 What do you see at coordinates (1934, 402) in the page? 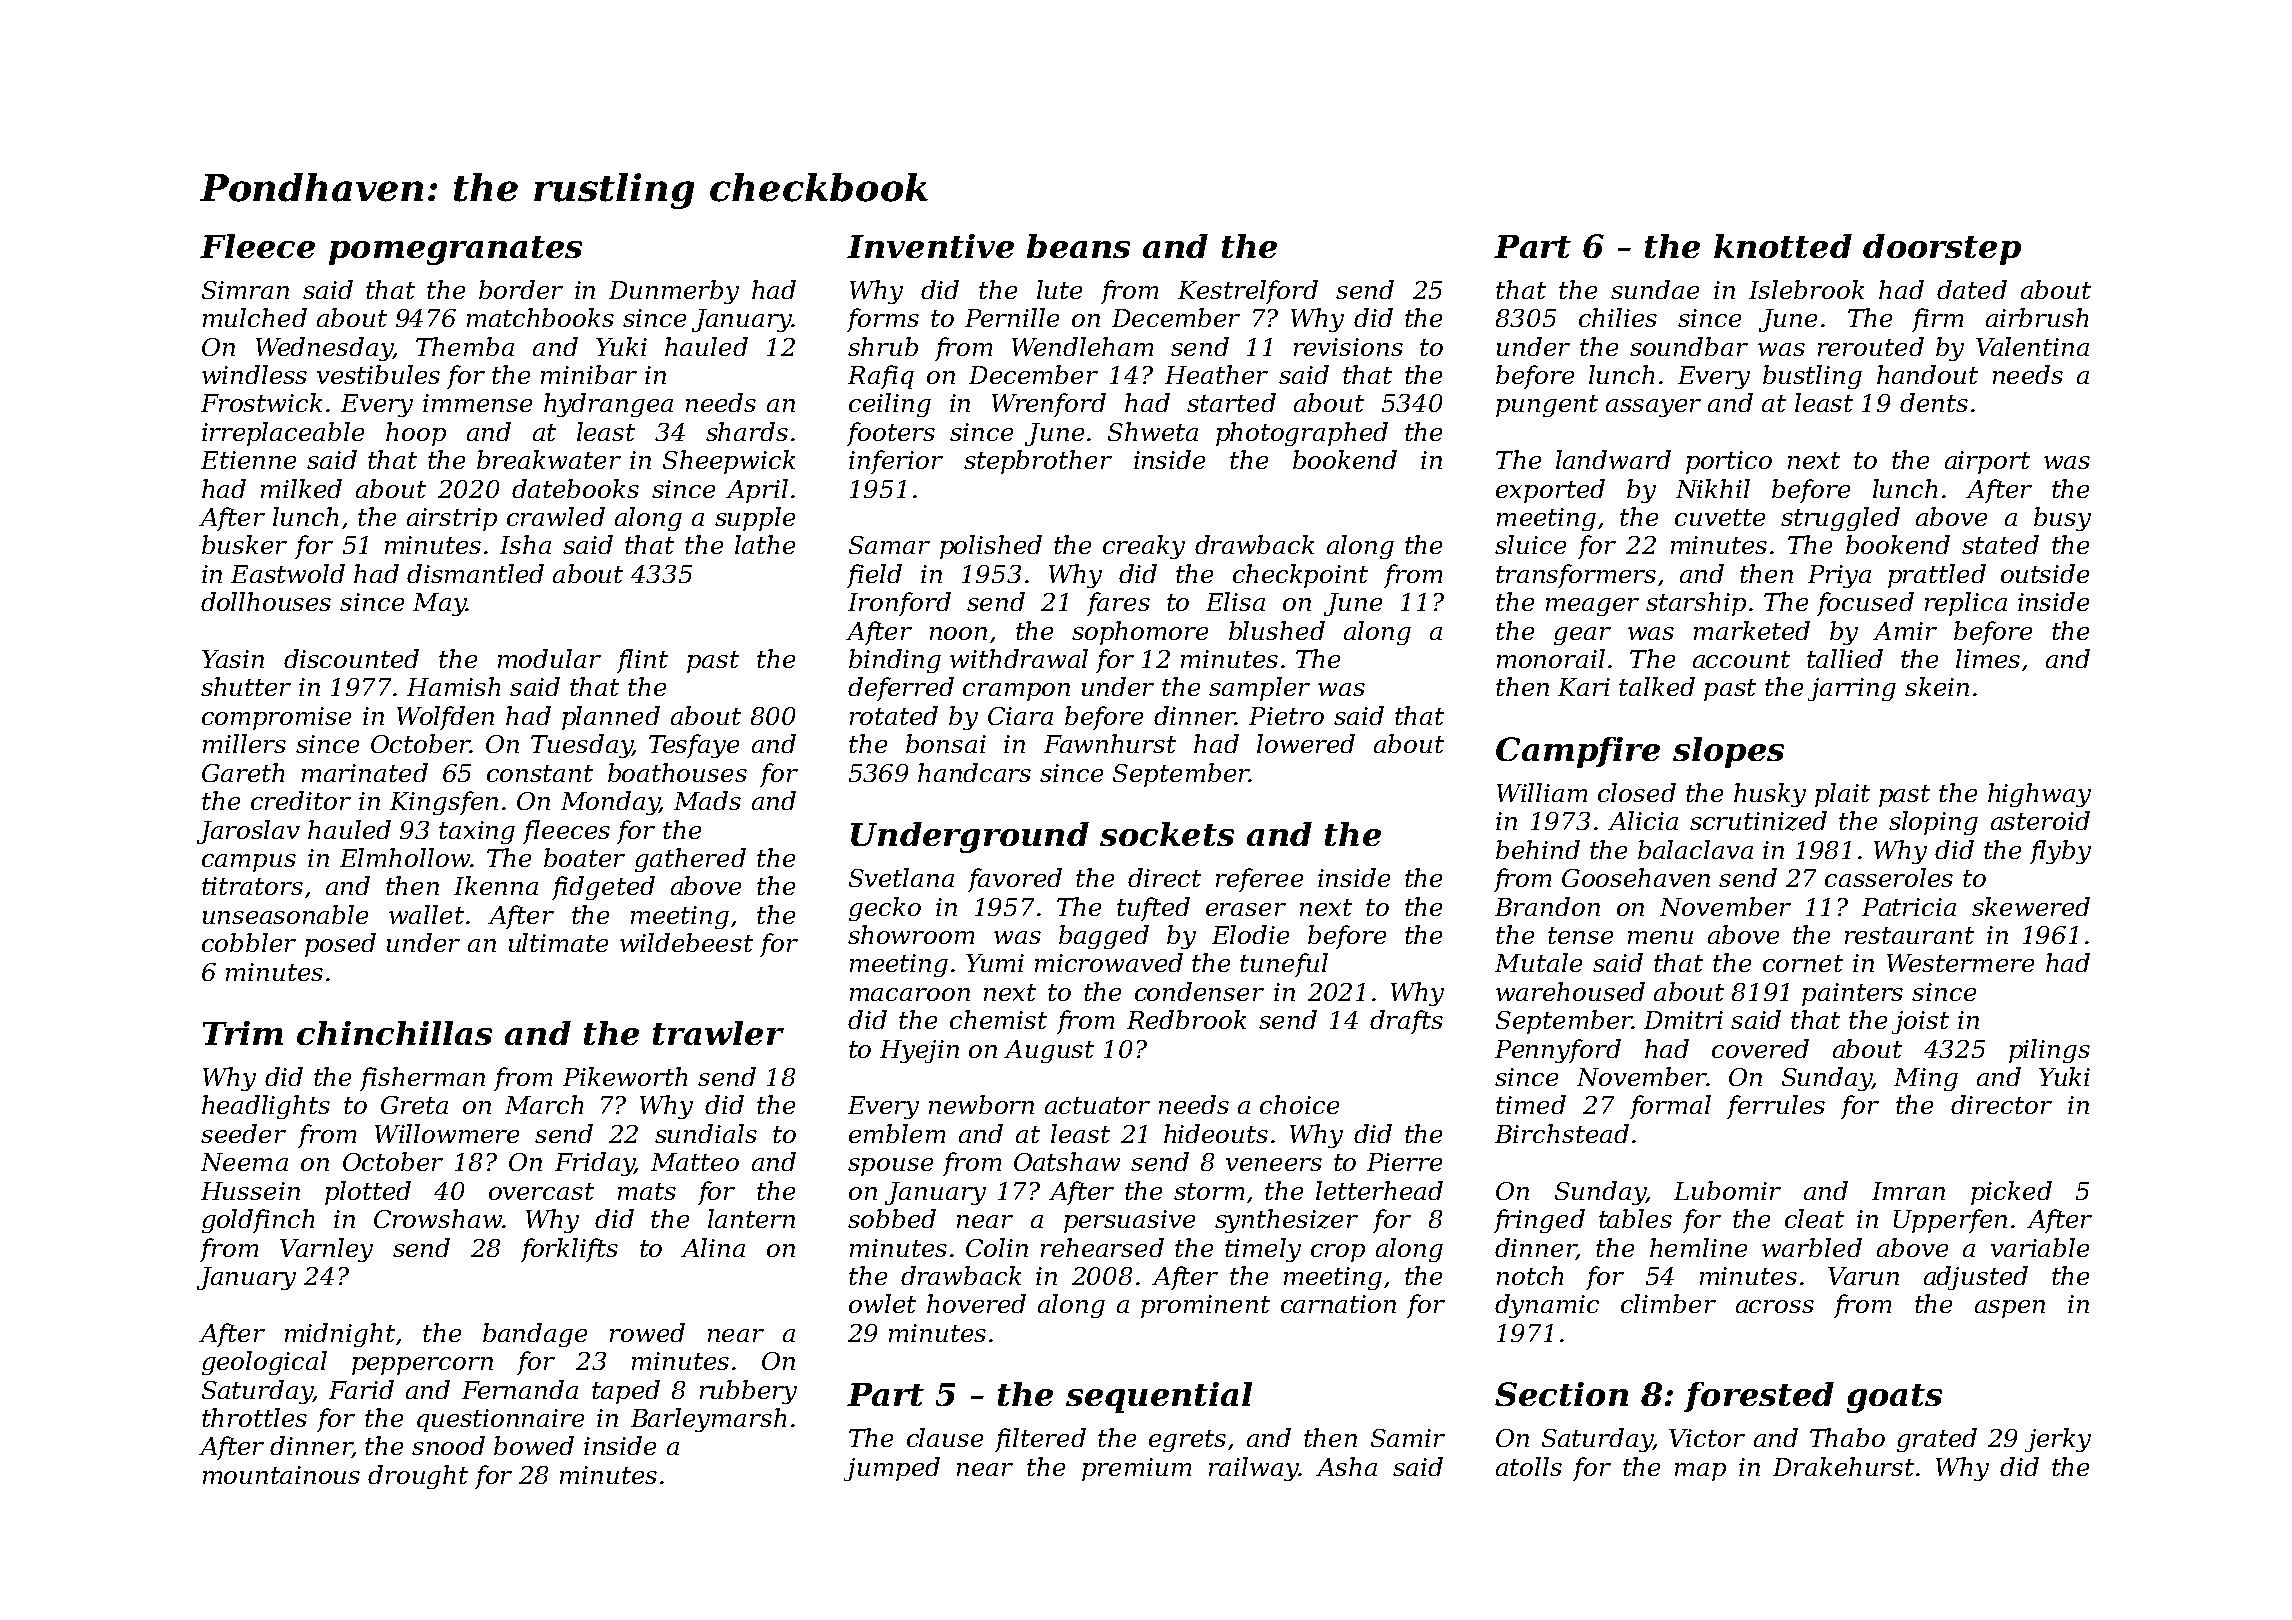
I see `dents` at bounding box center [1934, 402].
